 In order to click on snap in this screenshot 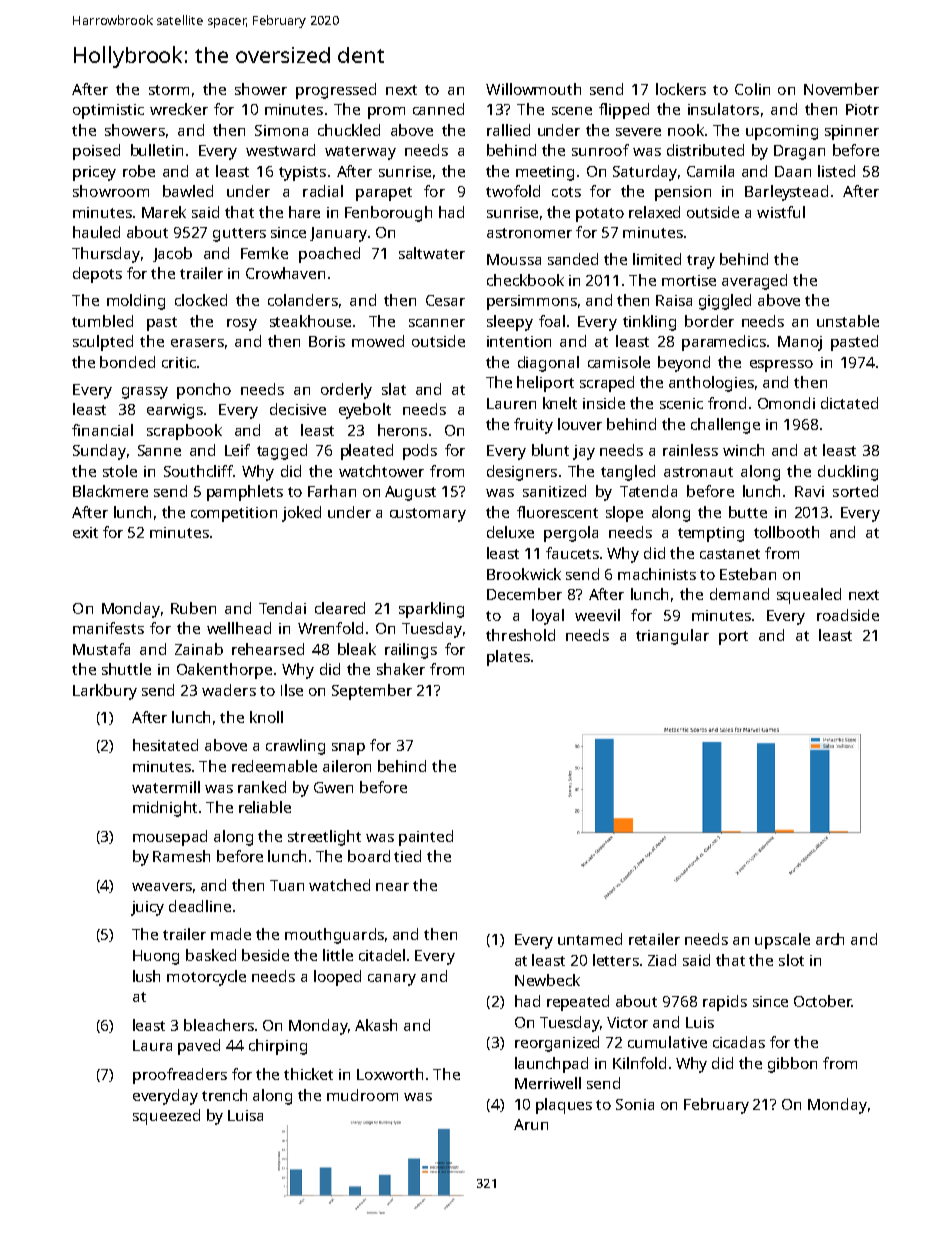, I will do `click(348, 749)`.
